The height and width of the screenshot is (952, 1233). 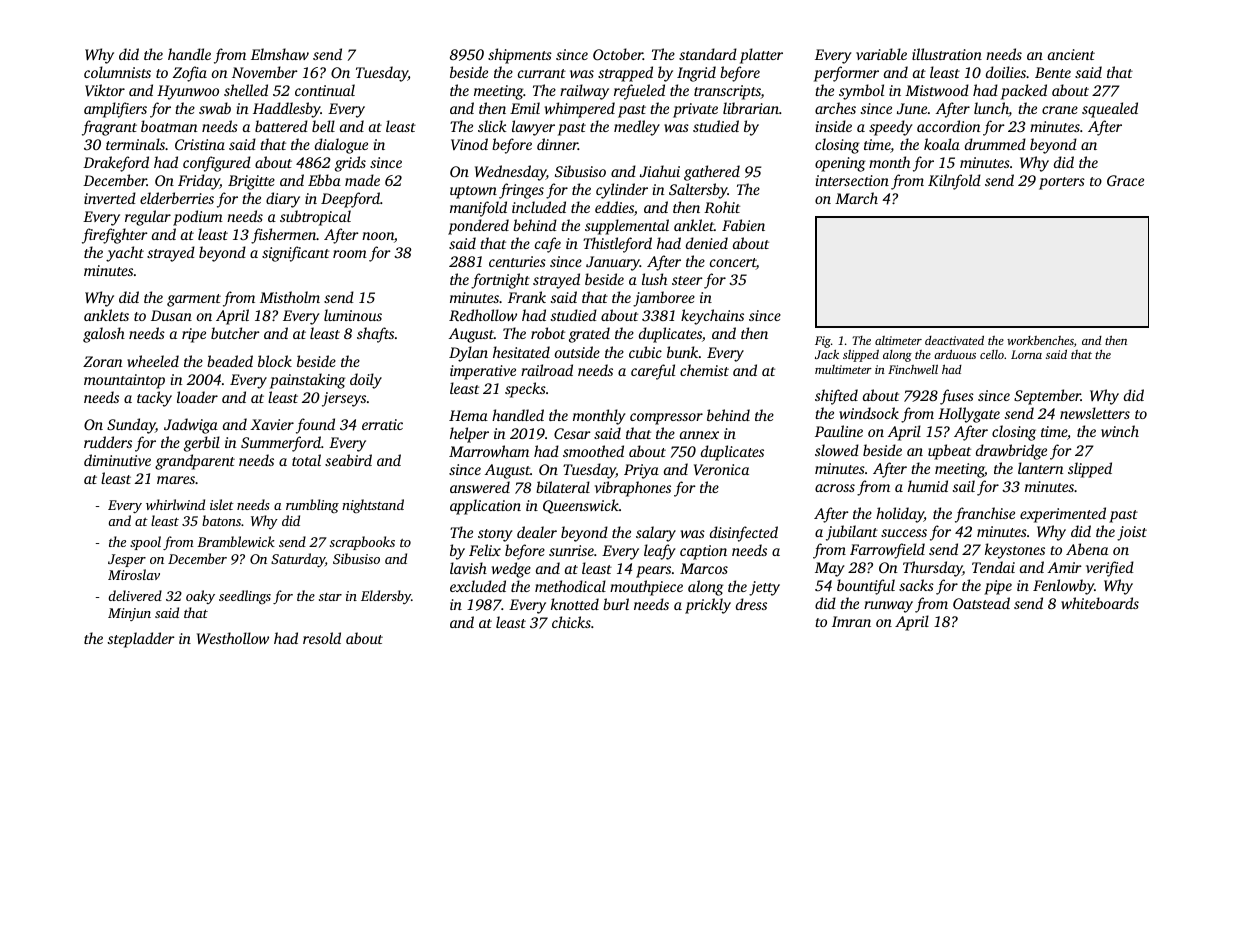 What do you see at coordinates (614, 207) in the screenshot?
I see `eddies` at bounding box center [614, 207].
